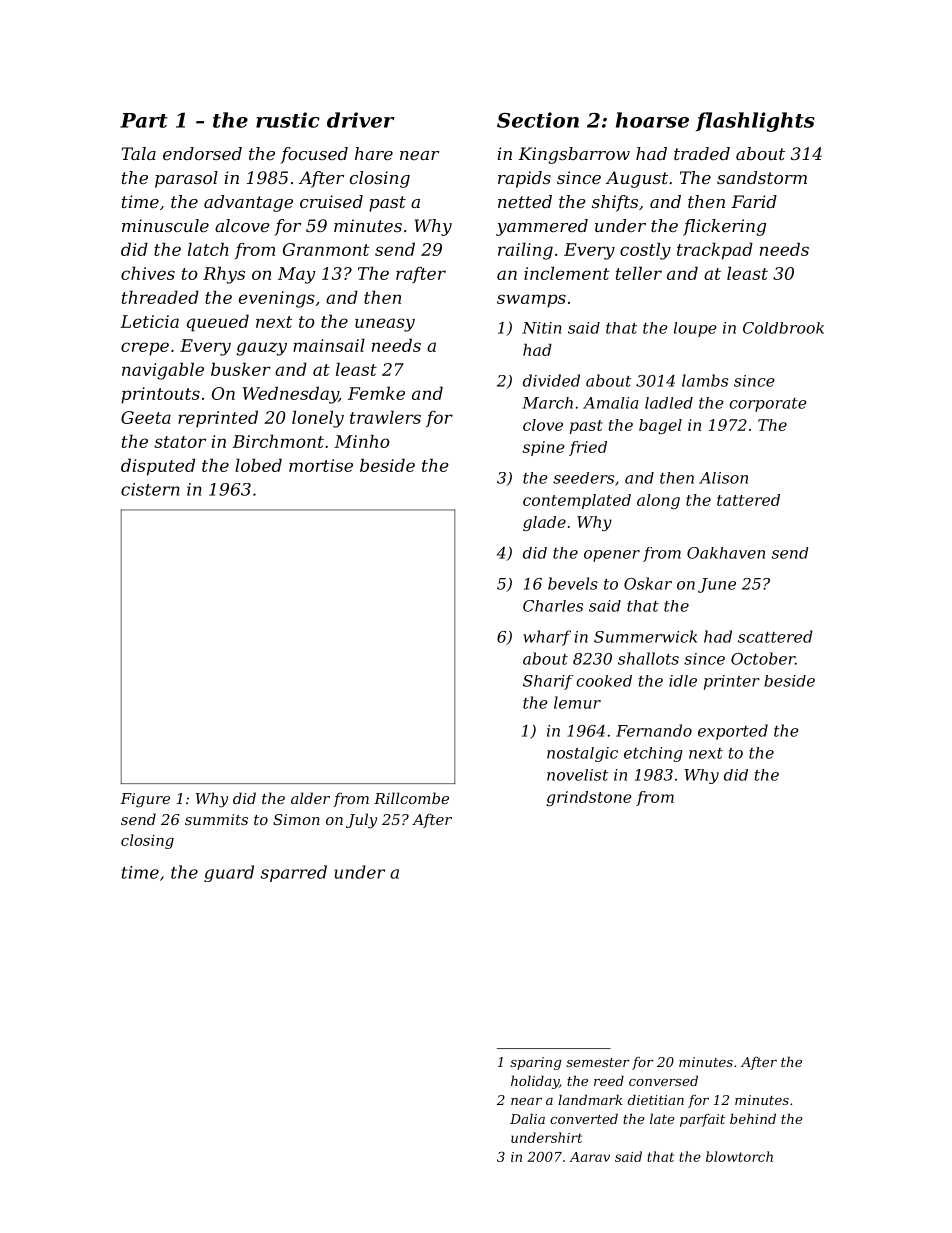  I want to click on driver, so click(361, 120).
